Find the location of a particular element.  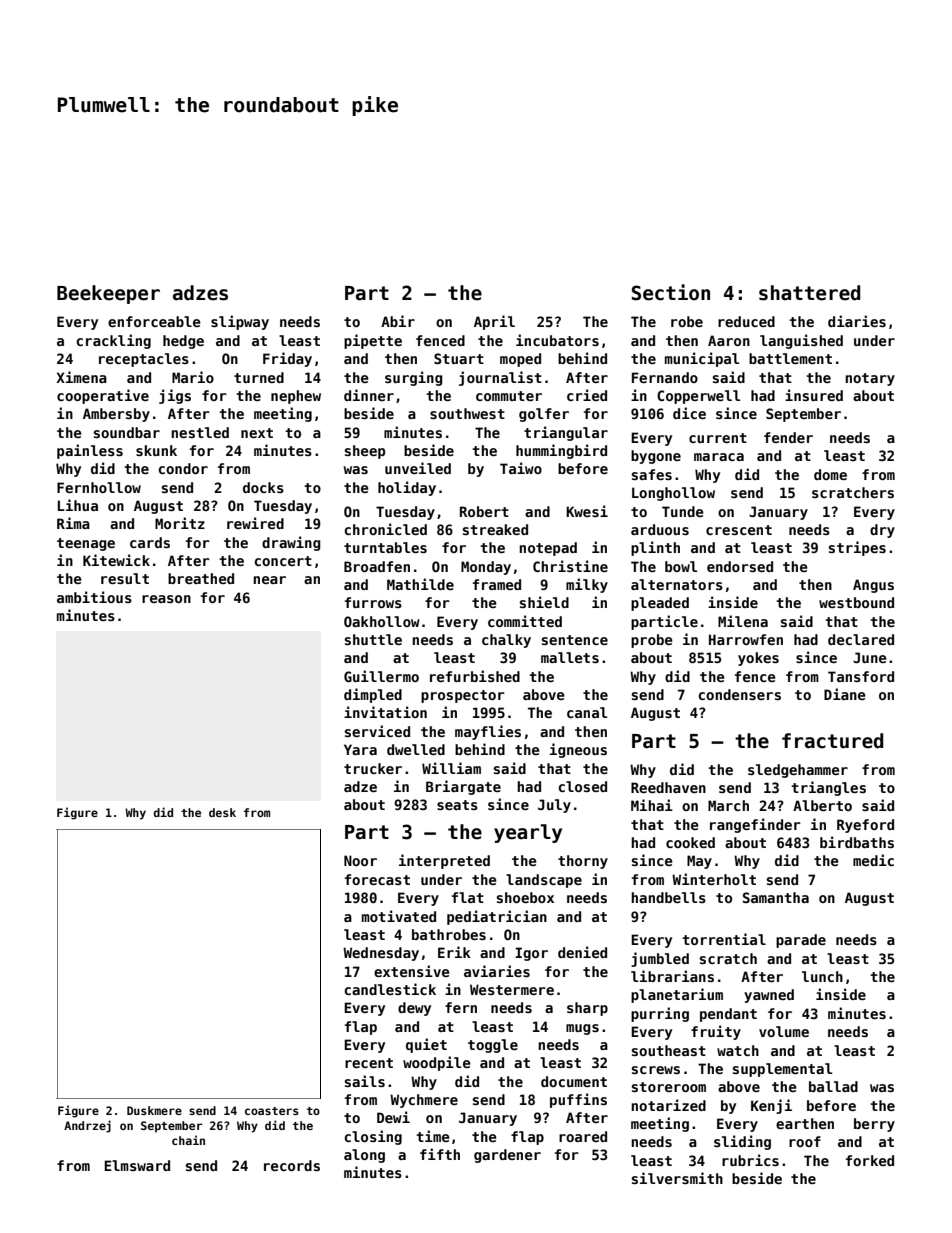

trucker is located at coordinates (373, 768).
